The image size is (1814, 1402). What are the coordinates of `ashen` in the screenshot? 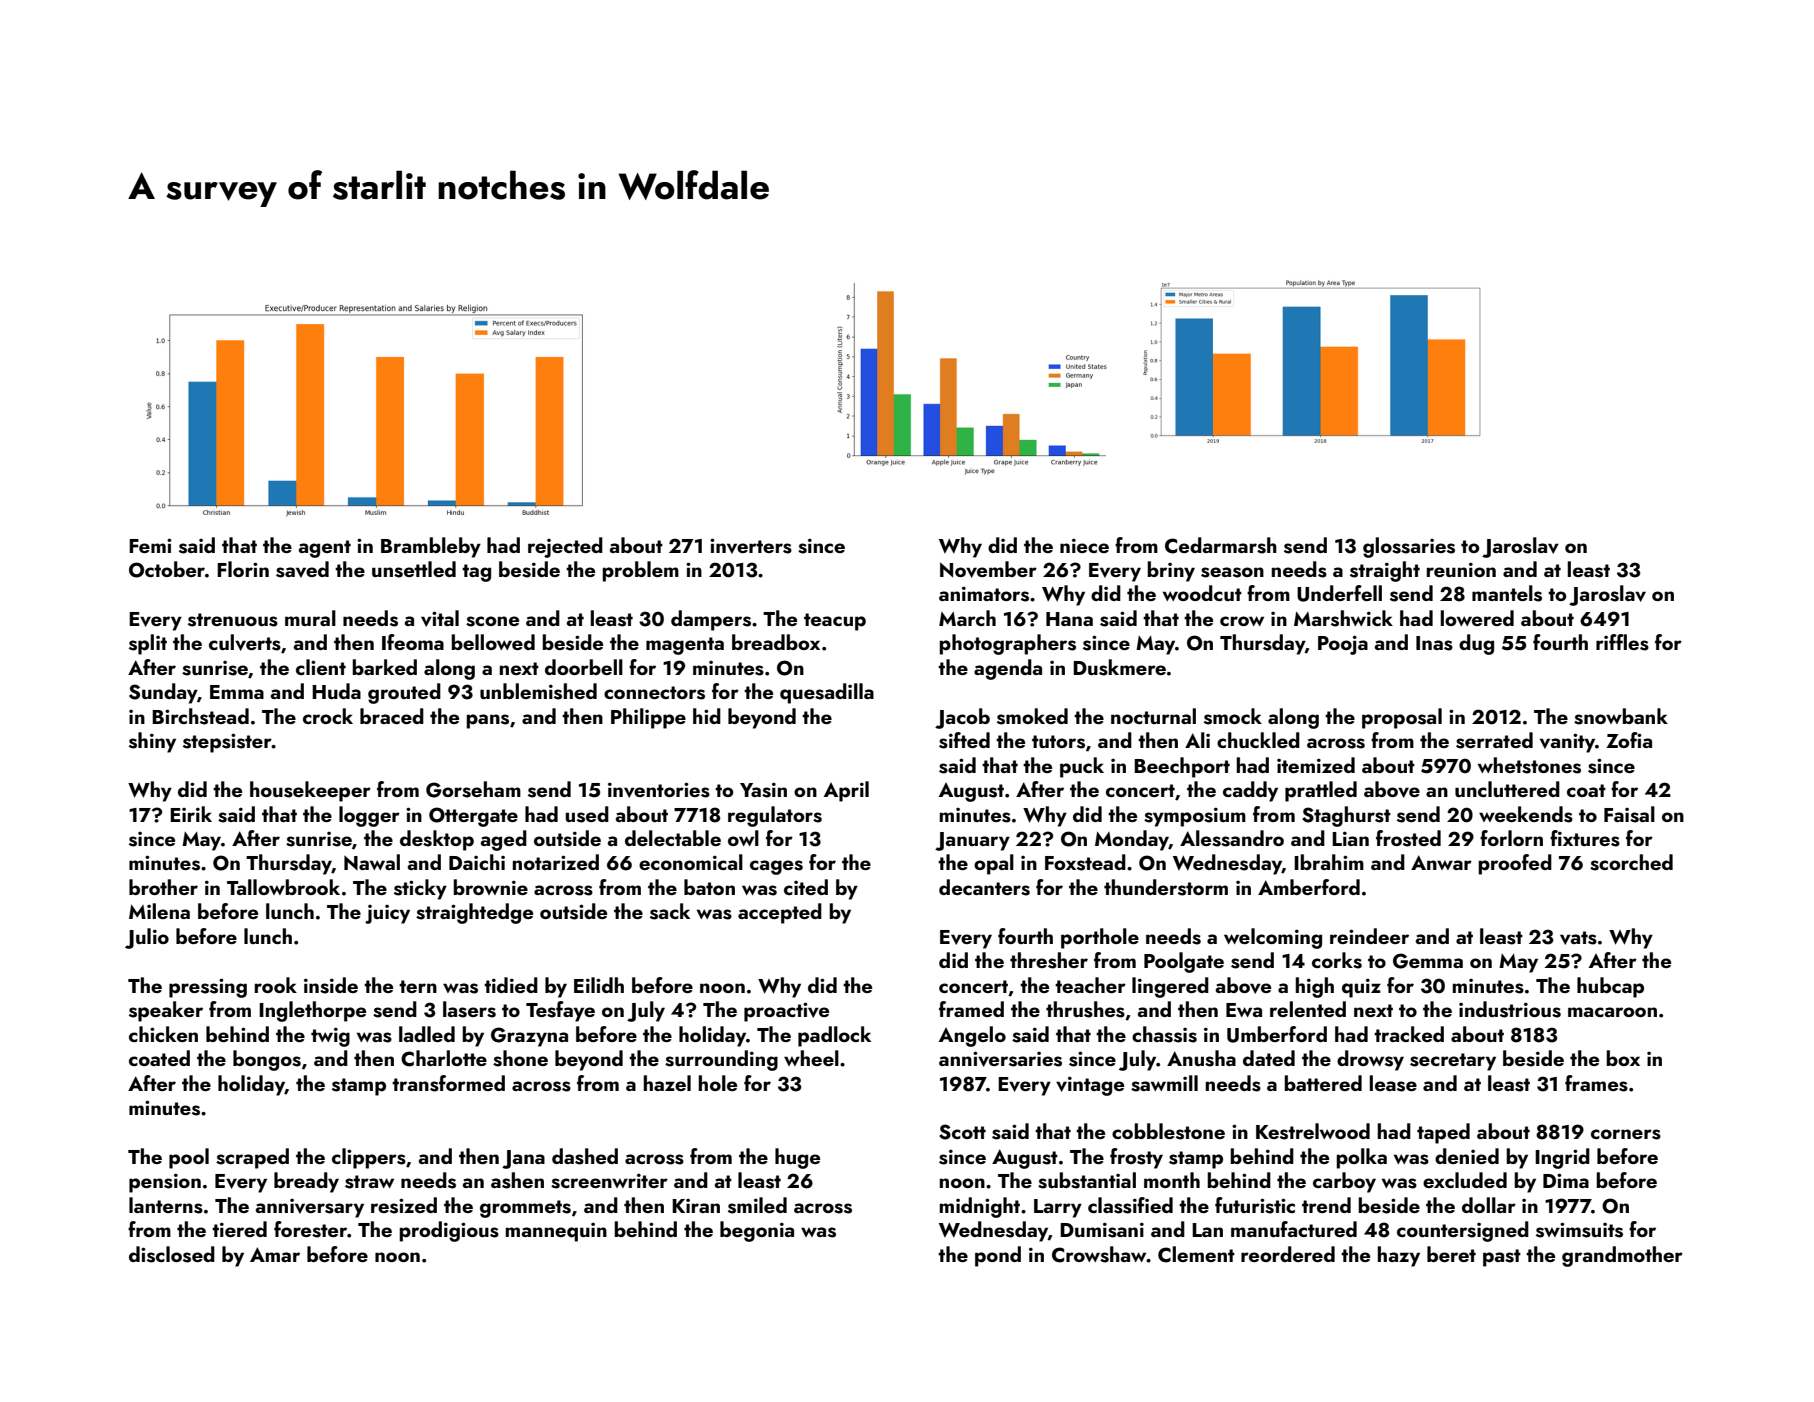 It's located at (517, 1180).
